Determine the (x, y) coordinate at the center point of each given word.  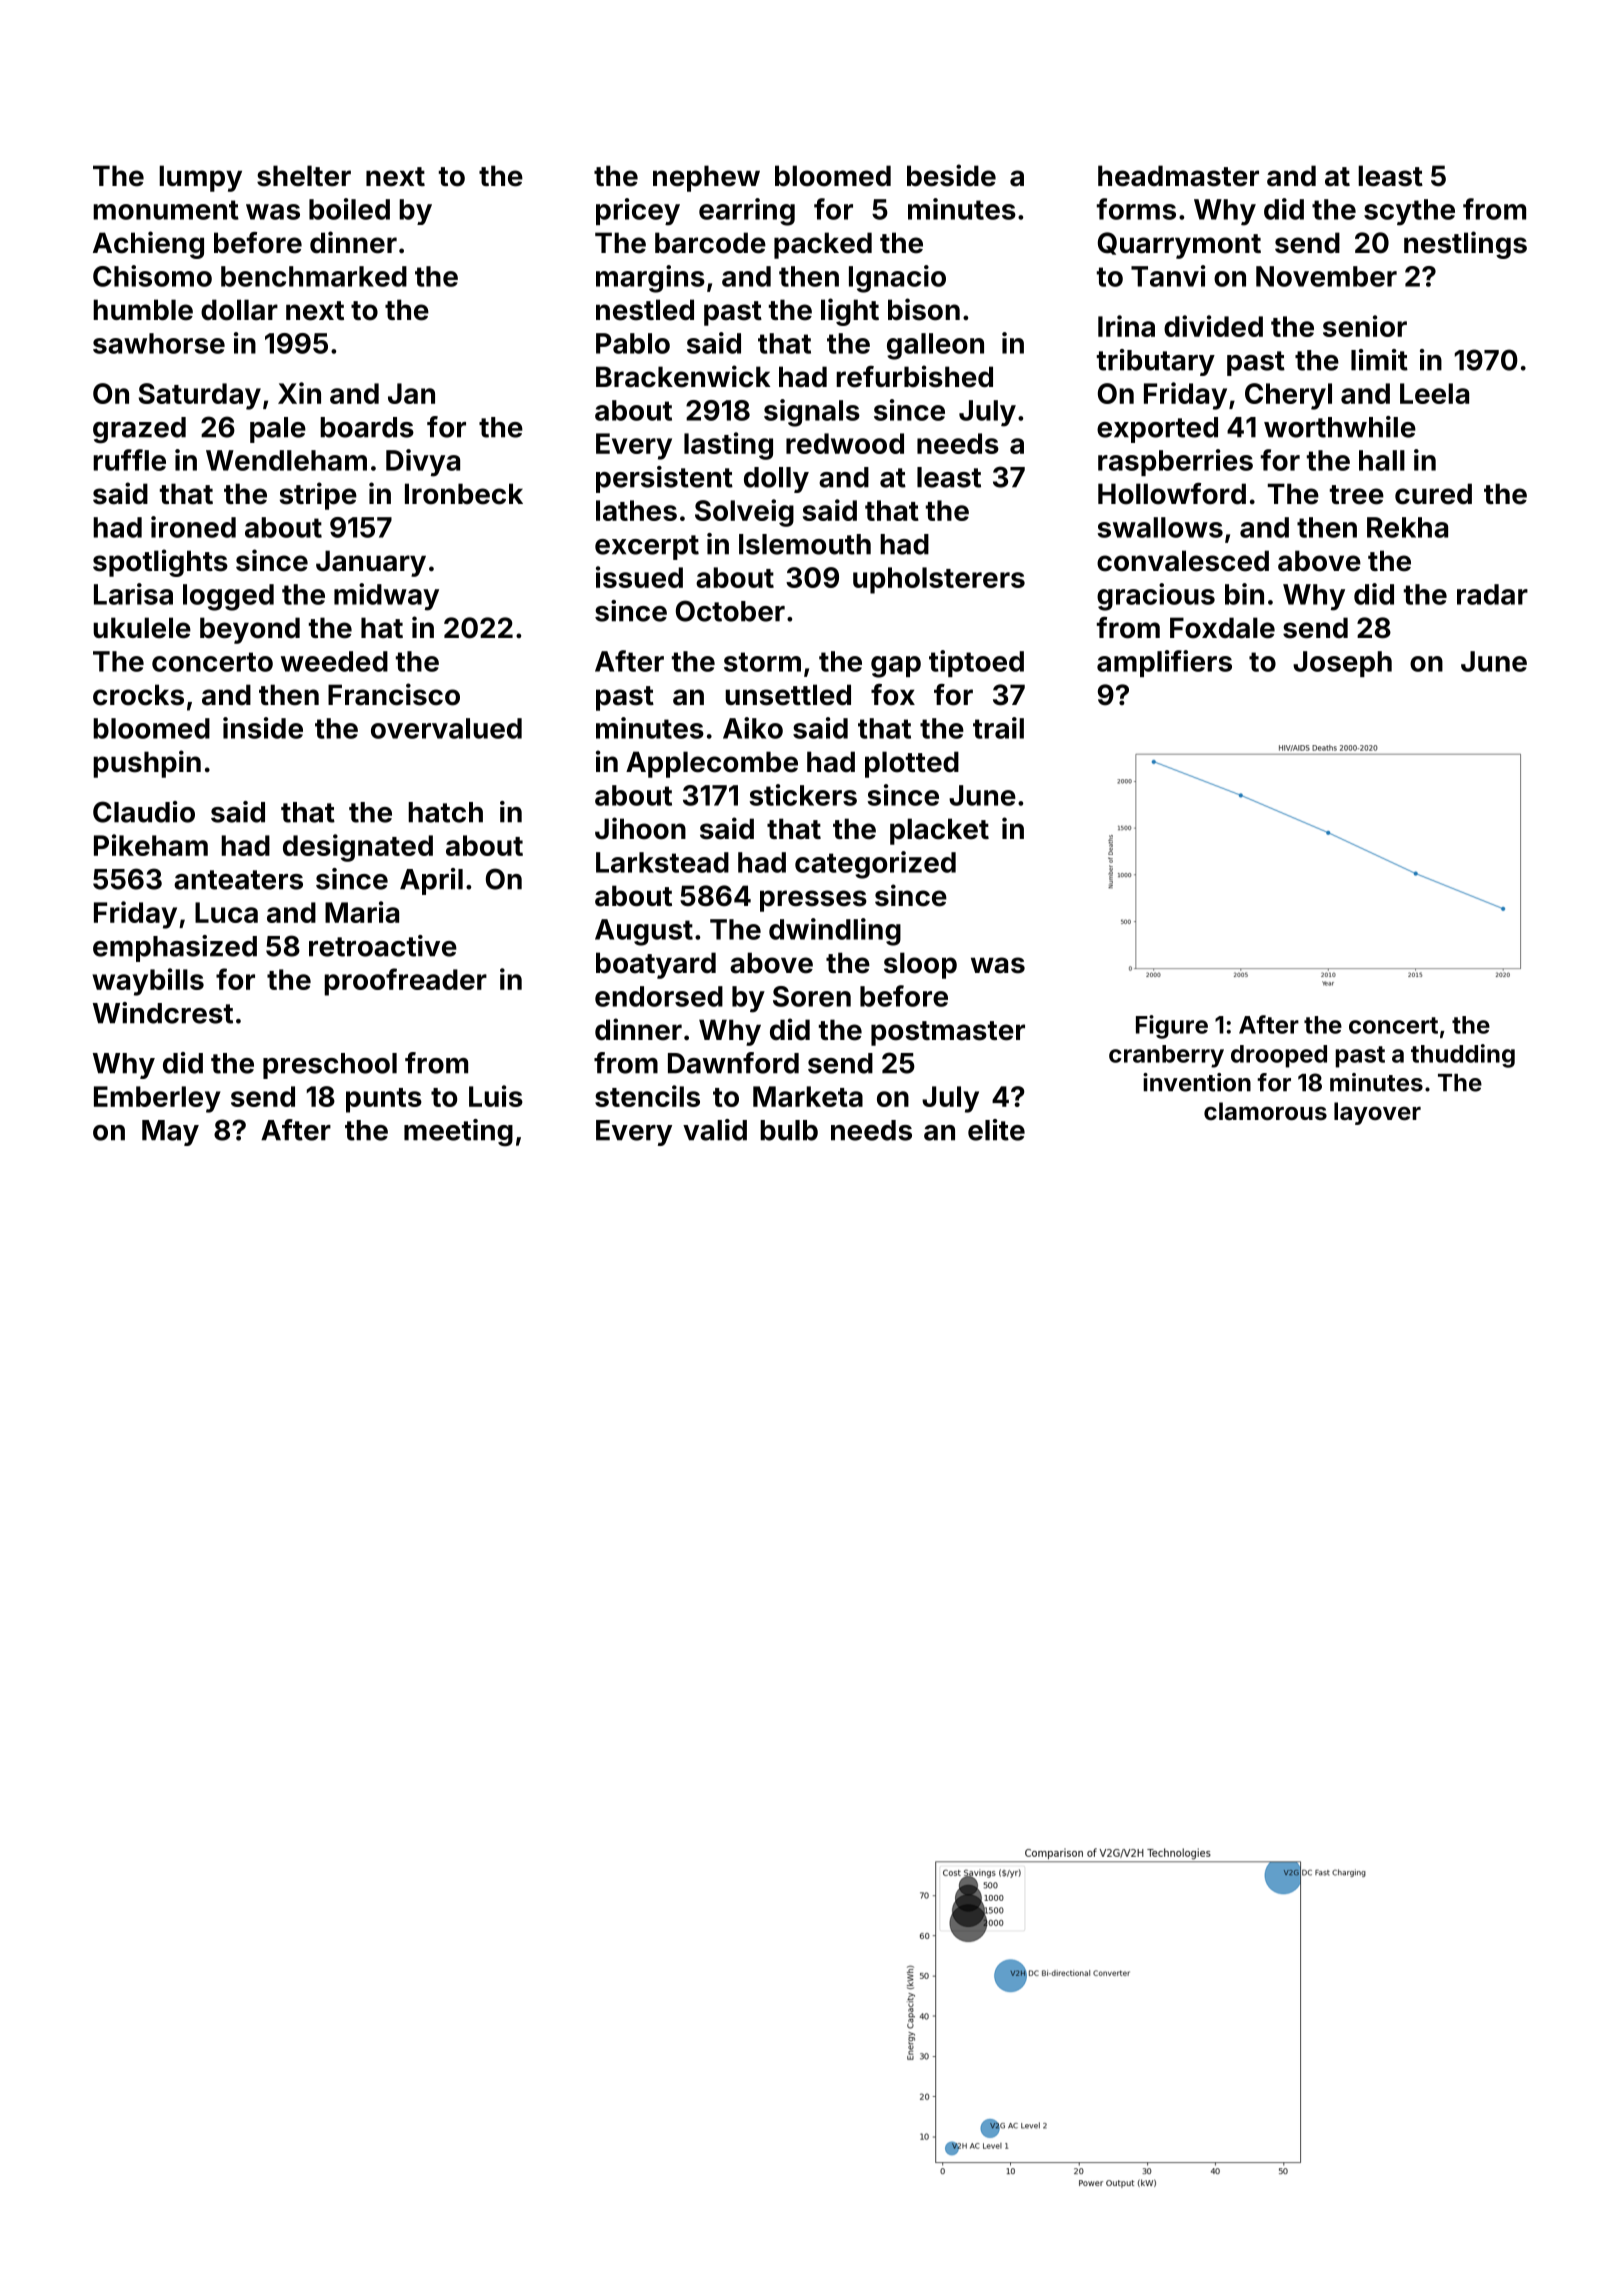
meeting (458, 1133)
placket (939, 831)
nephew (706, 178)
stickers (803, 795)
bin (1244, 594)
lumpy (200, 178)
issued (639, 577)
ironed (193, 527)
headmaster (1178, 176)
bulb (789, 1130)
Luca (226, 912)
